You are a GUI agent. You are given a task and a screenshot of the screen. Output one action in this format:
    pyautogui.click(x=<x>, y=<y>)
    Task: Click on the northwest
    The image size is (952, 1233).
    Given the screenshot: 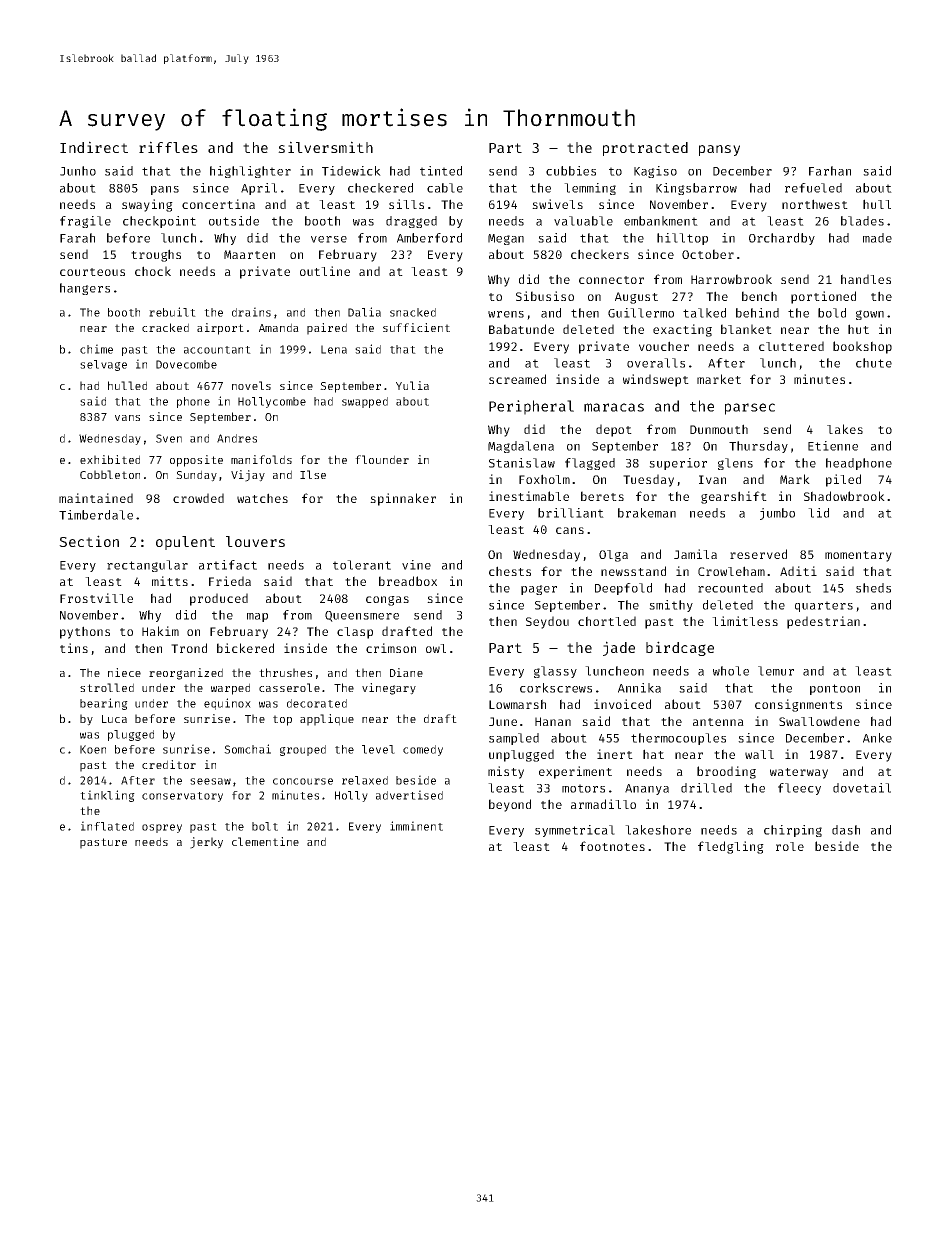 What is the action you would take?
    pyautogui.click(x=815, y=204)
